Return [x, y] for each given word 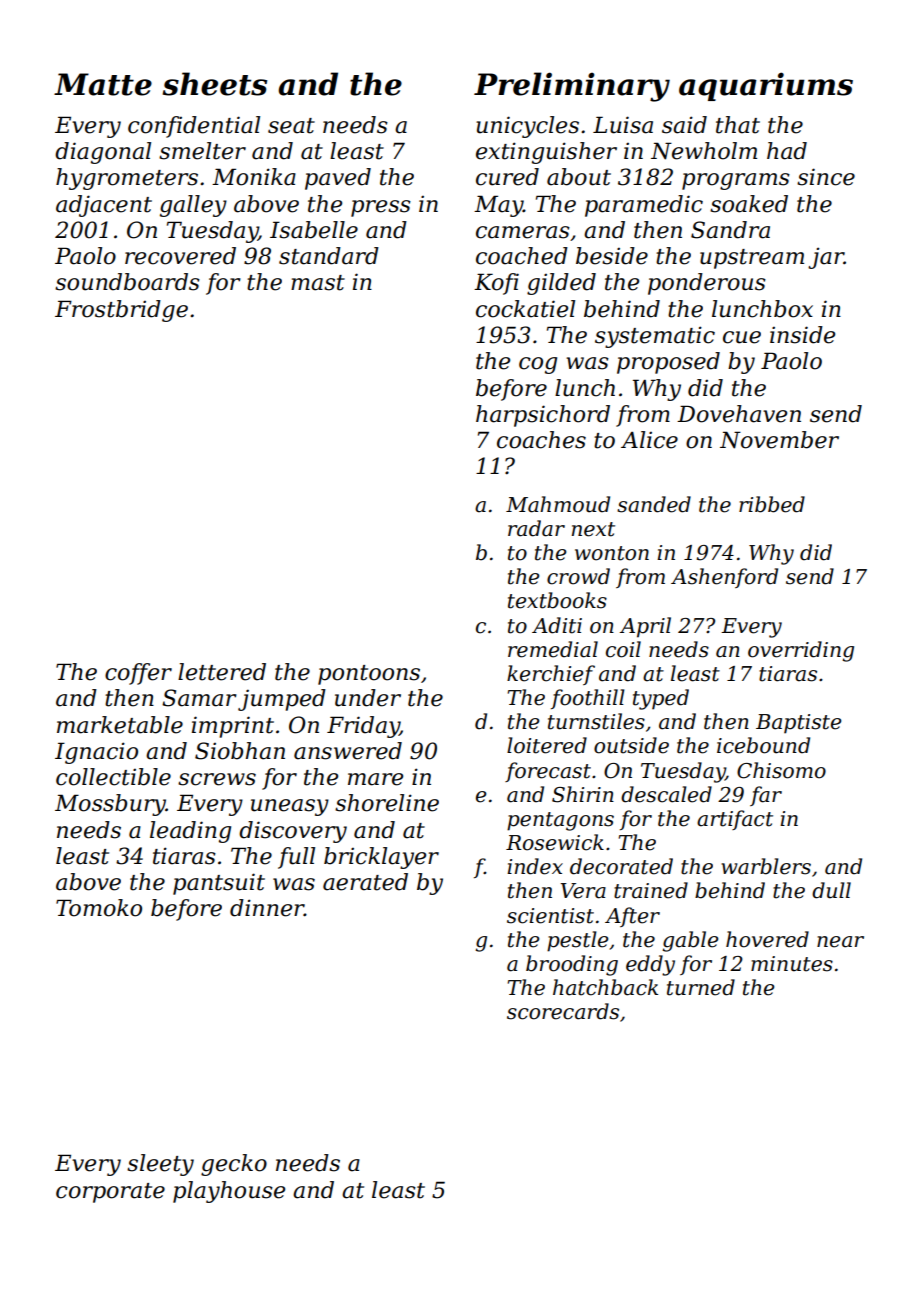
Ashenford [724, 578]
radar [536, 528]
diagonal [103, 153]
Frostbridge [121, 311]
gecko [234, 1165]
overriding [801, 651]
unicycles [527, 127]
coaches [541, 440]
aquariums [766, 86]
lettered [222, 672]
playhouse [229, 1192]
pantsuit [219, 884]
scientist [550, 916]
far [766, 796]
